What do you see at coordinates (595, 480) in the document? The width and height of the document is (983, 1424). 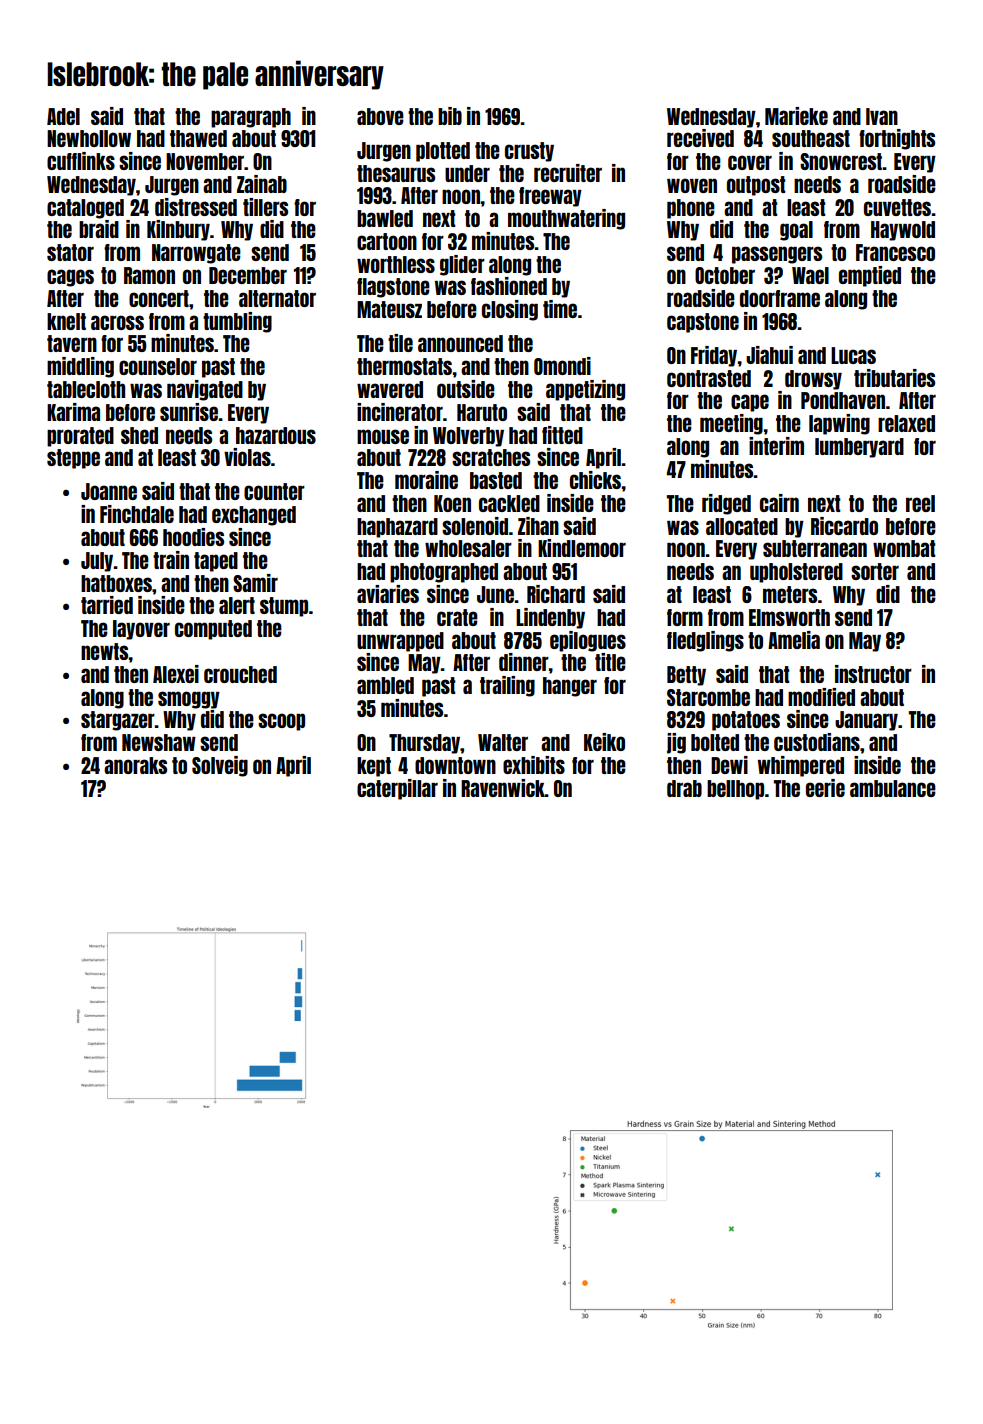 I see `chicks` at bounding box center [595, 480].
